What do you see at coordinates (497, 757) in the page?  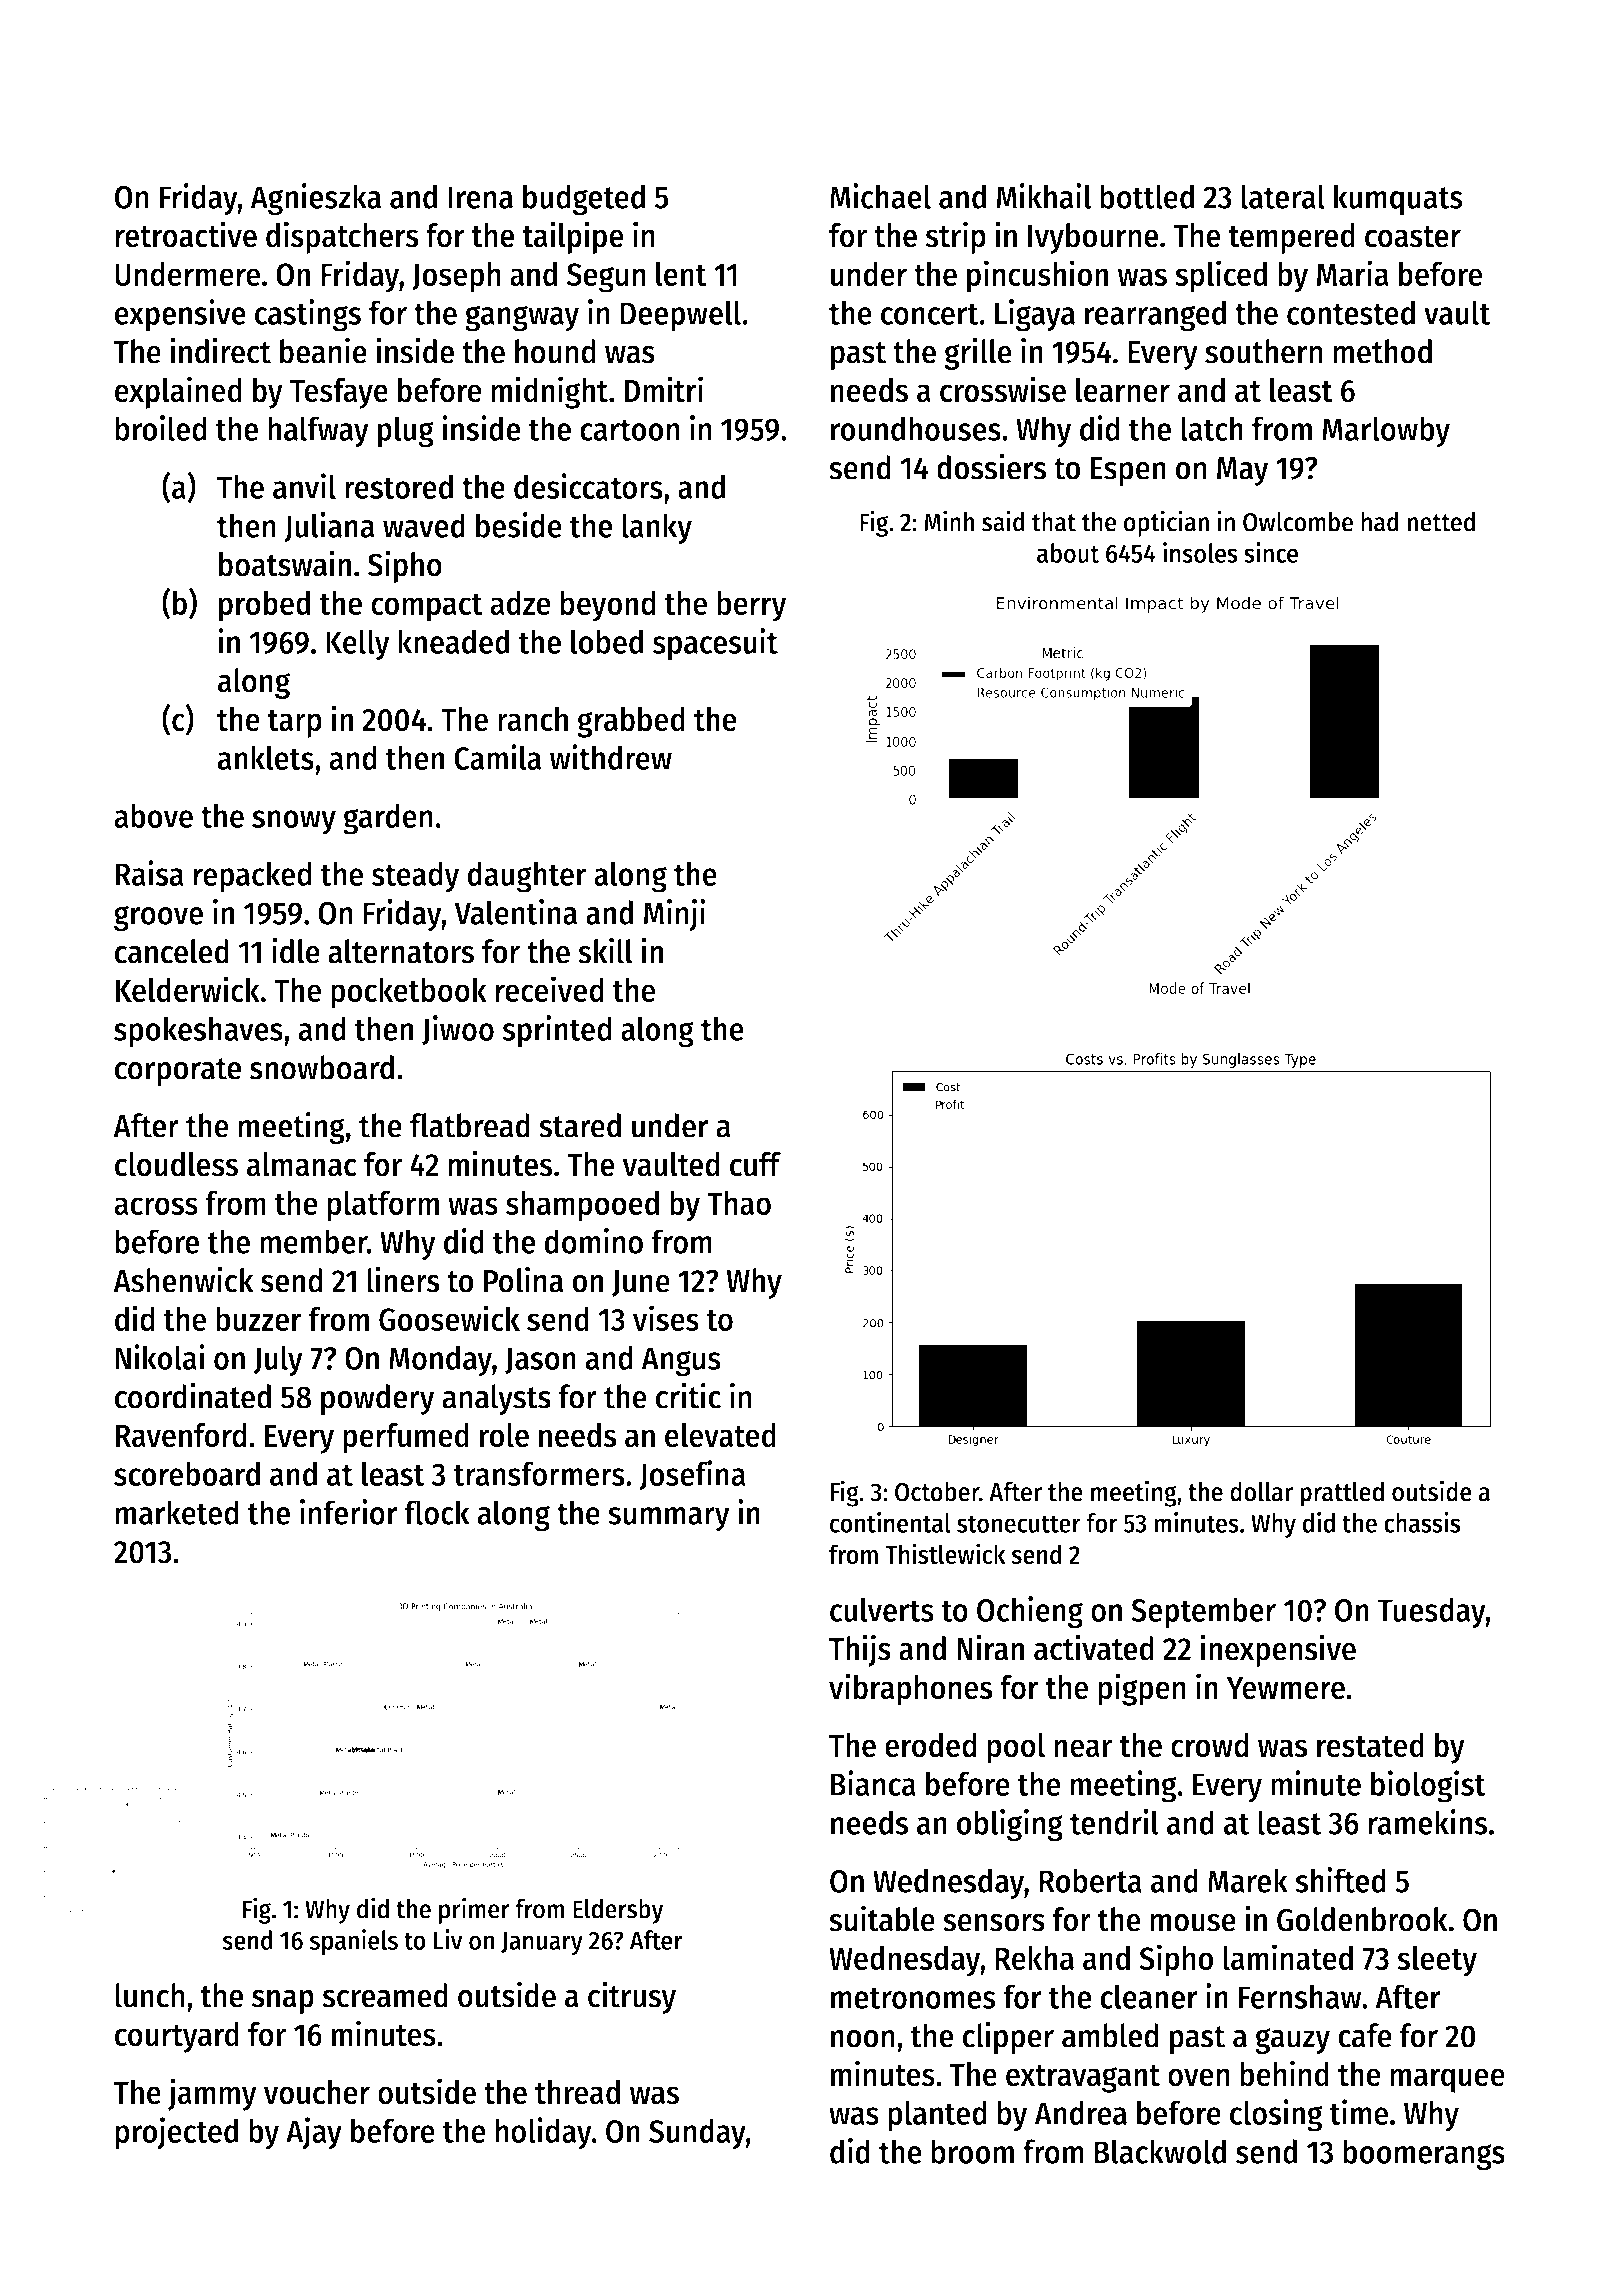 I see `Camila` at bounding box center [497, 757].
